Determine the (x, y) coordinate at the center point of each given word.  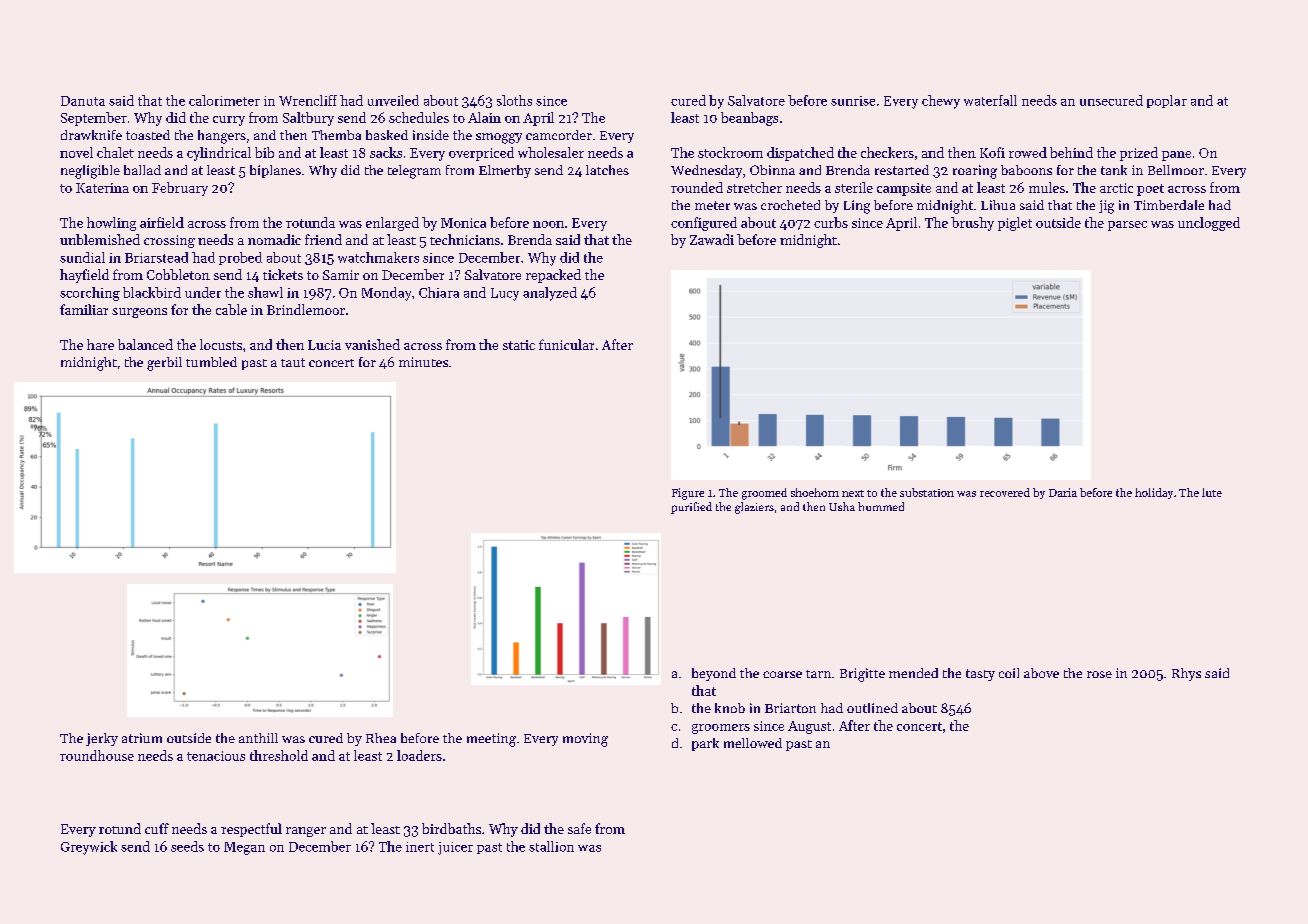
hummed (881, 506)
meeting (491, 740)
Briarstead (156, 257)
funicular (566, 344)
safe (579, 828)
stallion (551, 846)
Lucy (505, 294)
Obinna (772, 170)
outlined (872, 708)
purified (691, 508)
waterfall (990, 100)
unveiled (393, 100)
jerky (102, 739)
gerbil (164, 364)
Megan (244, 848)
